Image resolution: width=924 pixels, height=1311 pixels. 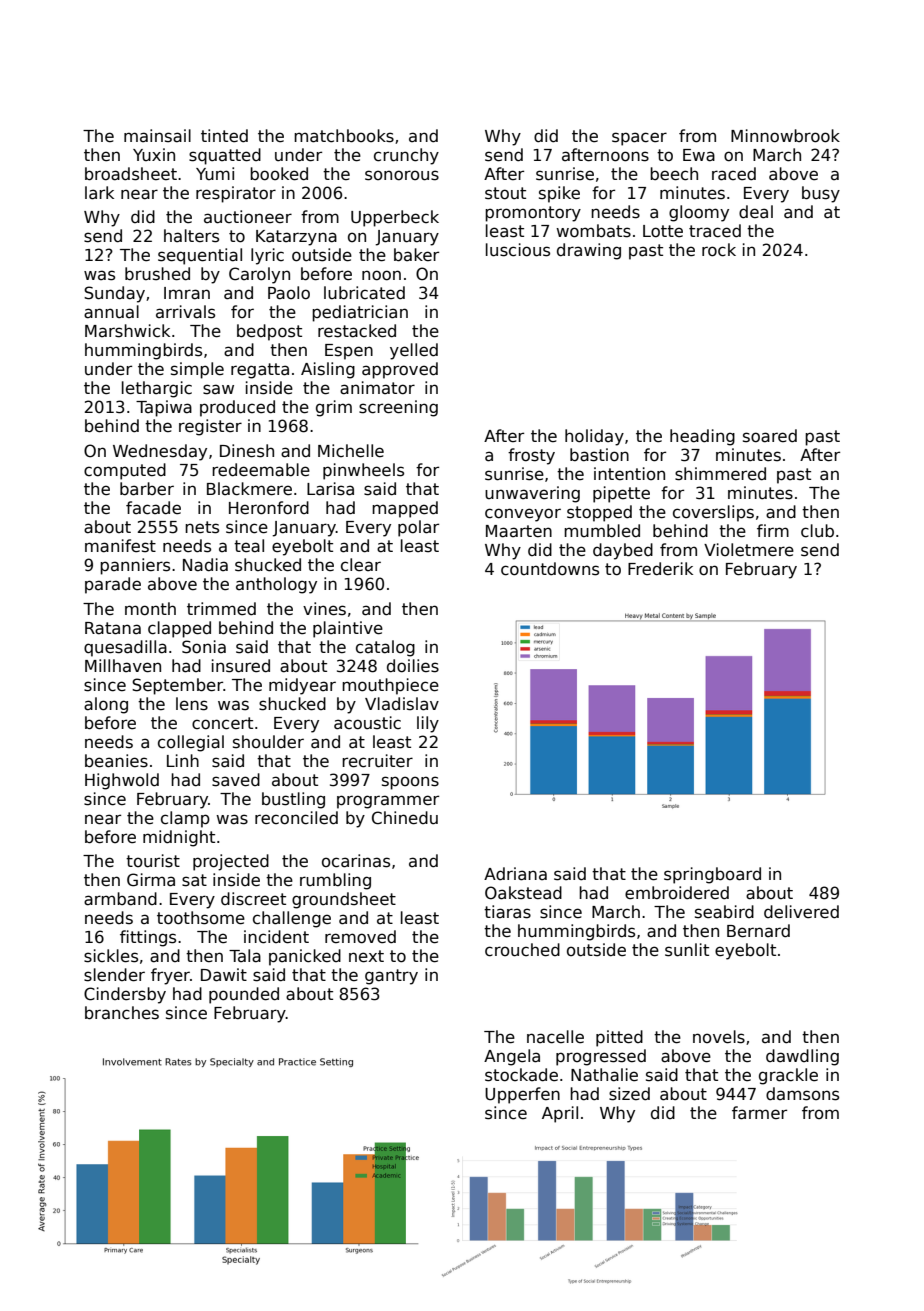 What do you see at coordinates (410, 783) in the document?
I see `spoons` at bounding box center [410, 783].
